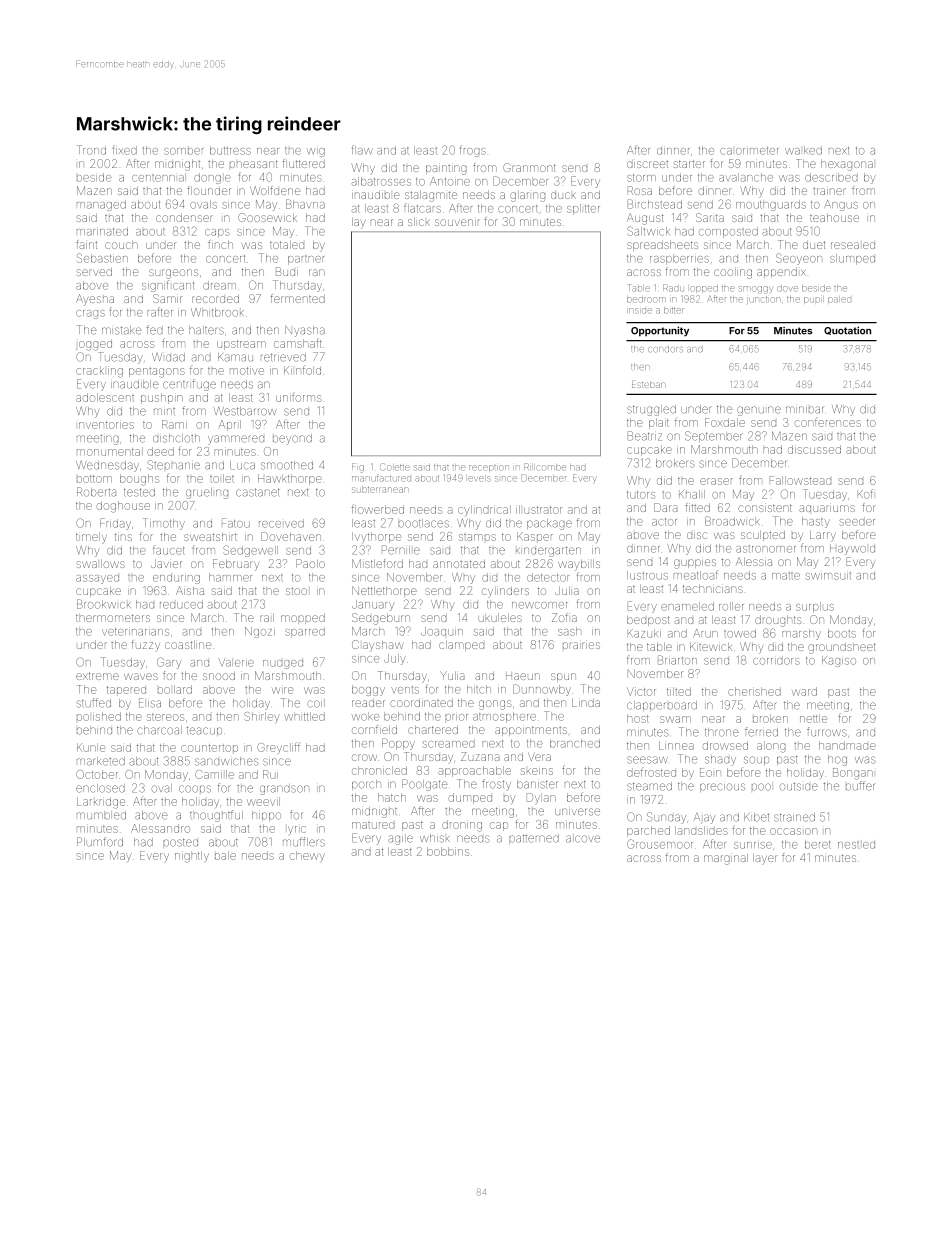 Image resolution: width=952 pixels, height=1233 pixels. What do you see at coordinates (395, 659) in the image?
I see `July` at bounding box center [395, 659].
